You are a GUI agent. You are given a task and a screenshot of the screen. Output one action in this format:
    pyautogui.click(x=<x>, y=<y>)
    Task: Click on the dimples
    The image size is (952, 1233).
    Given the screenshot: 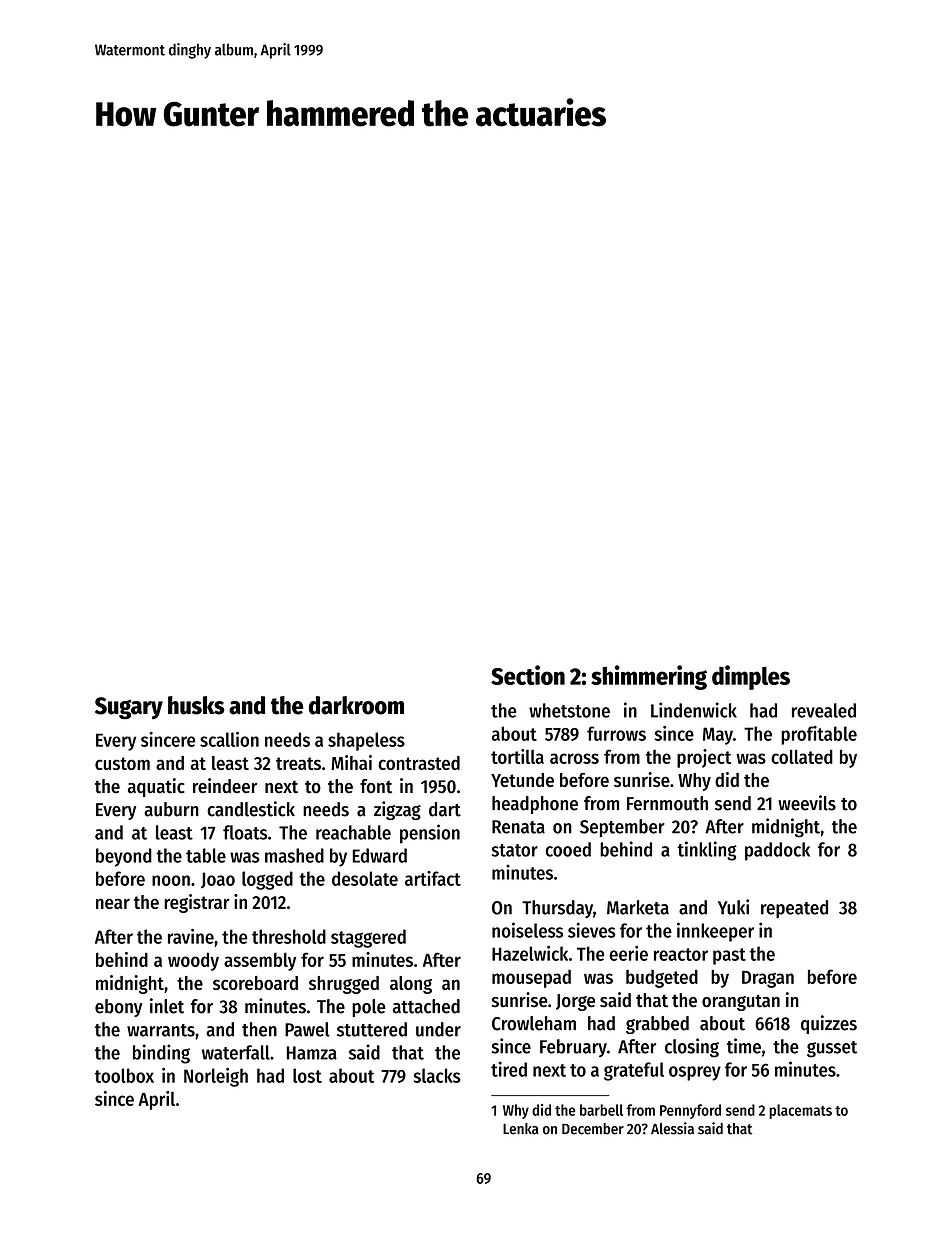 What is the action you would take?
    pyautogui.click(x=751, y=677)
